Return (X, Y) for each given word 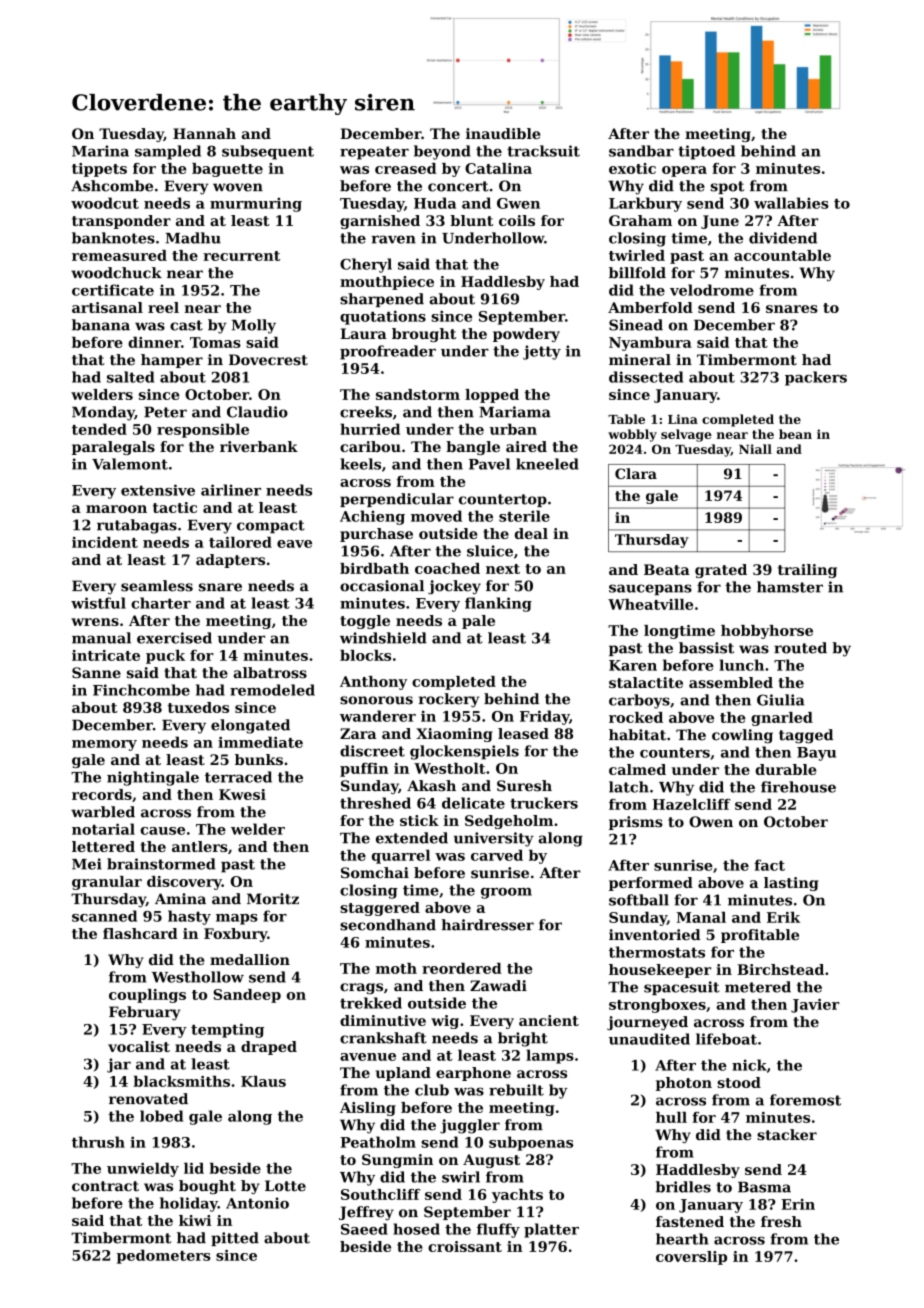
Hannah (204, 133)
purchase (376, 535)
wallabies (791, 203)
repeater (374, 153)
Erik (783, 917)
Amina (180, 899)
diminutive (383, 1020)
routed (800, 648)
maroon (116, 509)
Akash (431, 786)
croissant (465, 1246)
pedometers (164, 1256)
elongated (250, 726)
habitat (637, 735)
